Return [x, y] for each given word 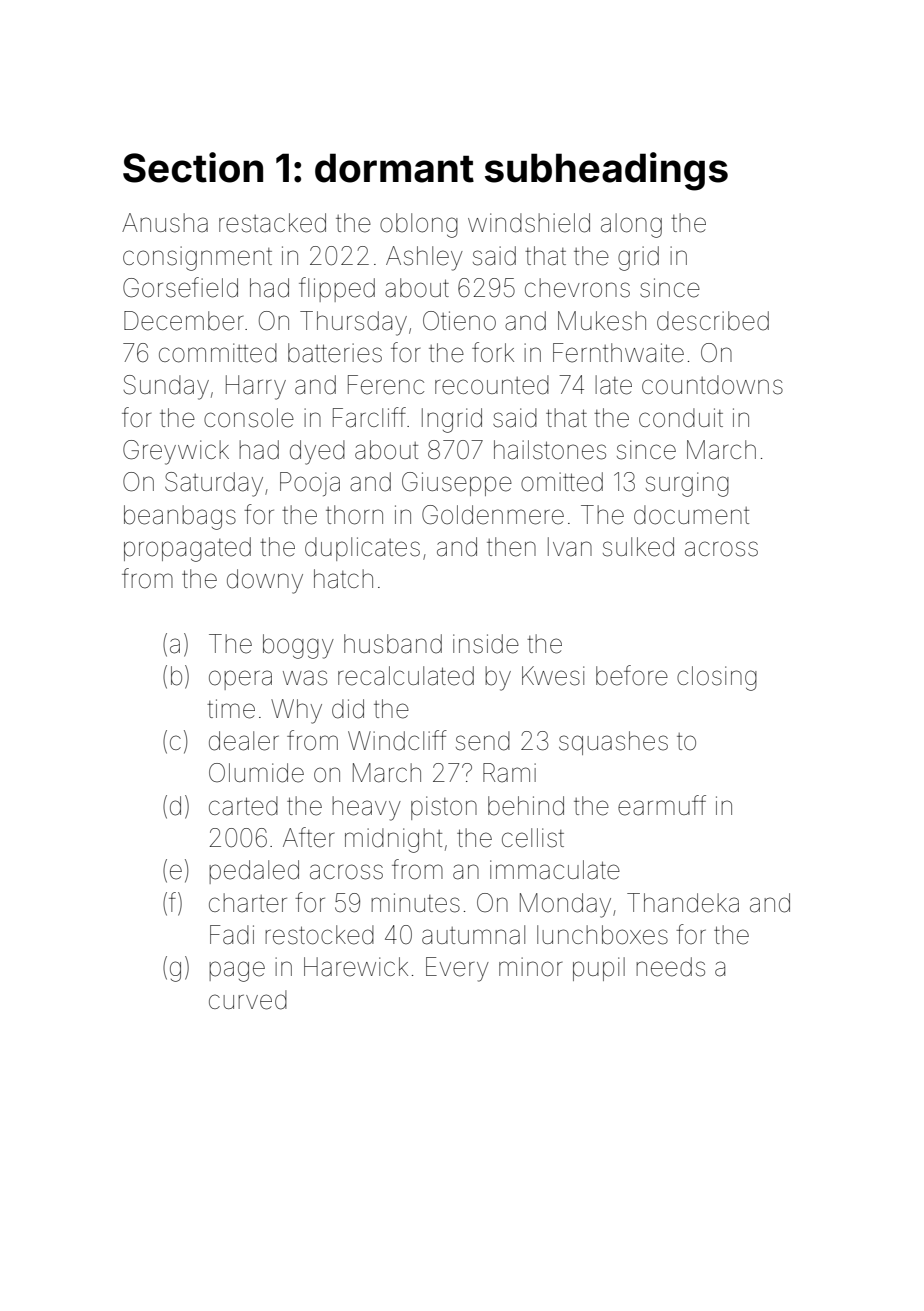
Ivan [570, 547]
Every [457, 969]
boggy [298, 646]
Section [193, 167]
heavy [366, 808]
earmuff [662, 805]
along [631, 225]
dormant [394, 168]
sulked [638, 547]
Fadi [232, 935]
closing [717, 678]
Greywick [176, 452]
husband [393, 644]
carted [243, 806]
